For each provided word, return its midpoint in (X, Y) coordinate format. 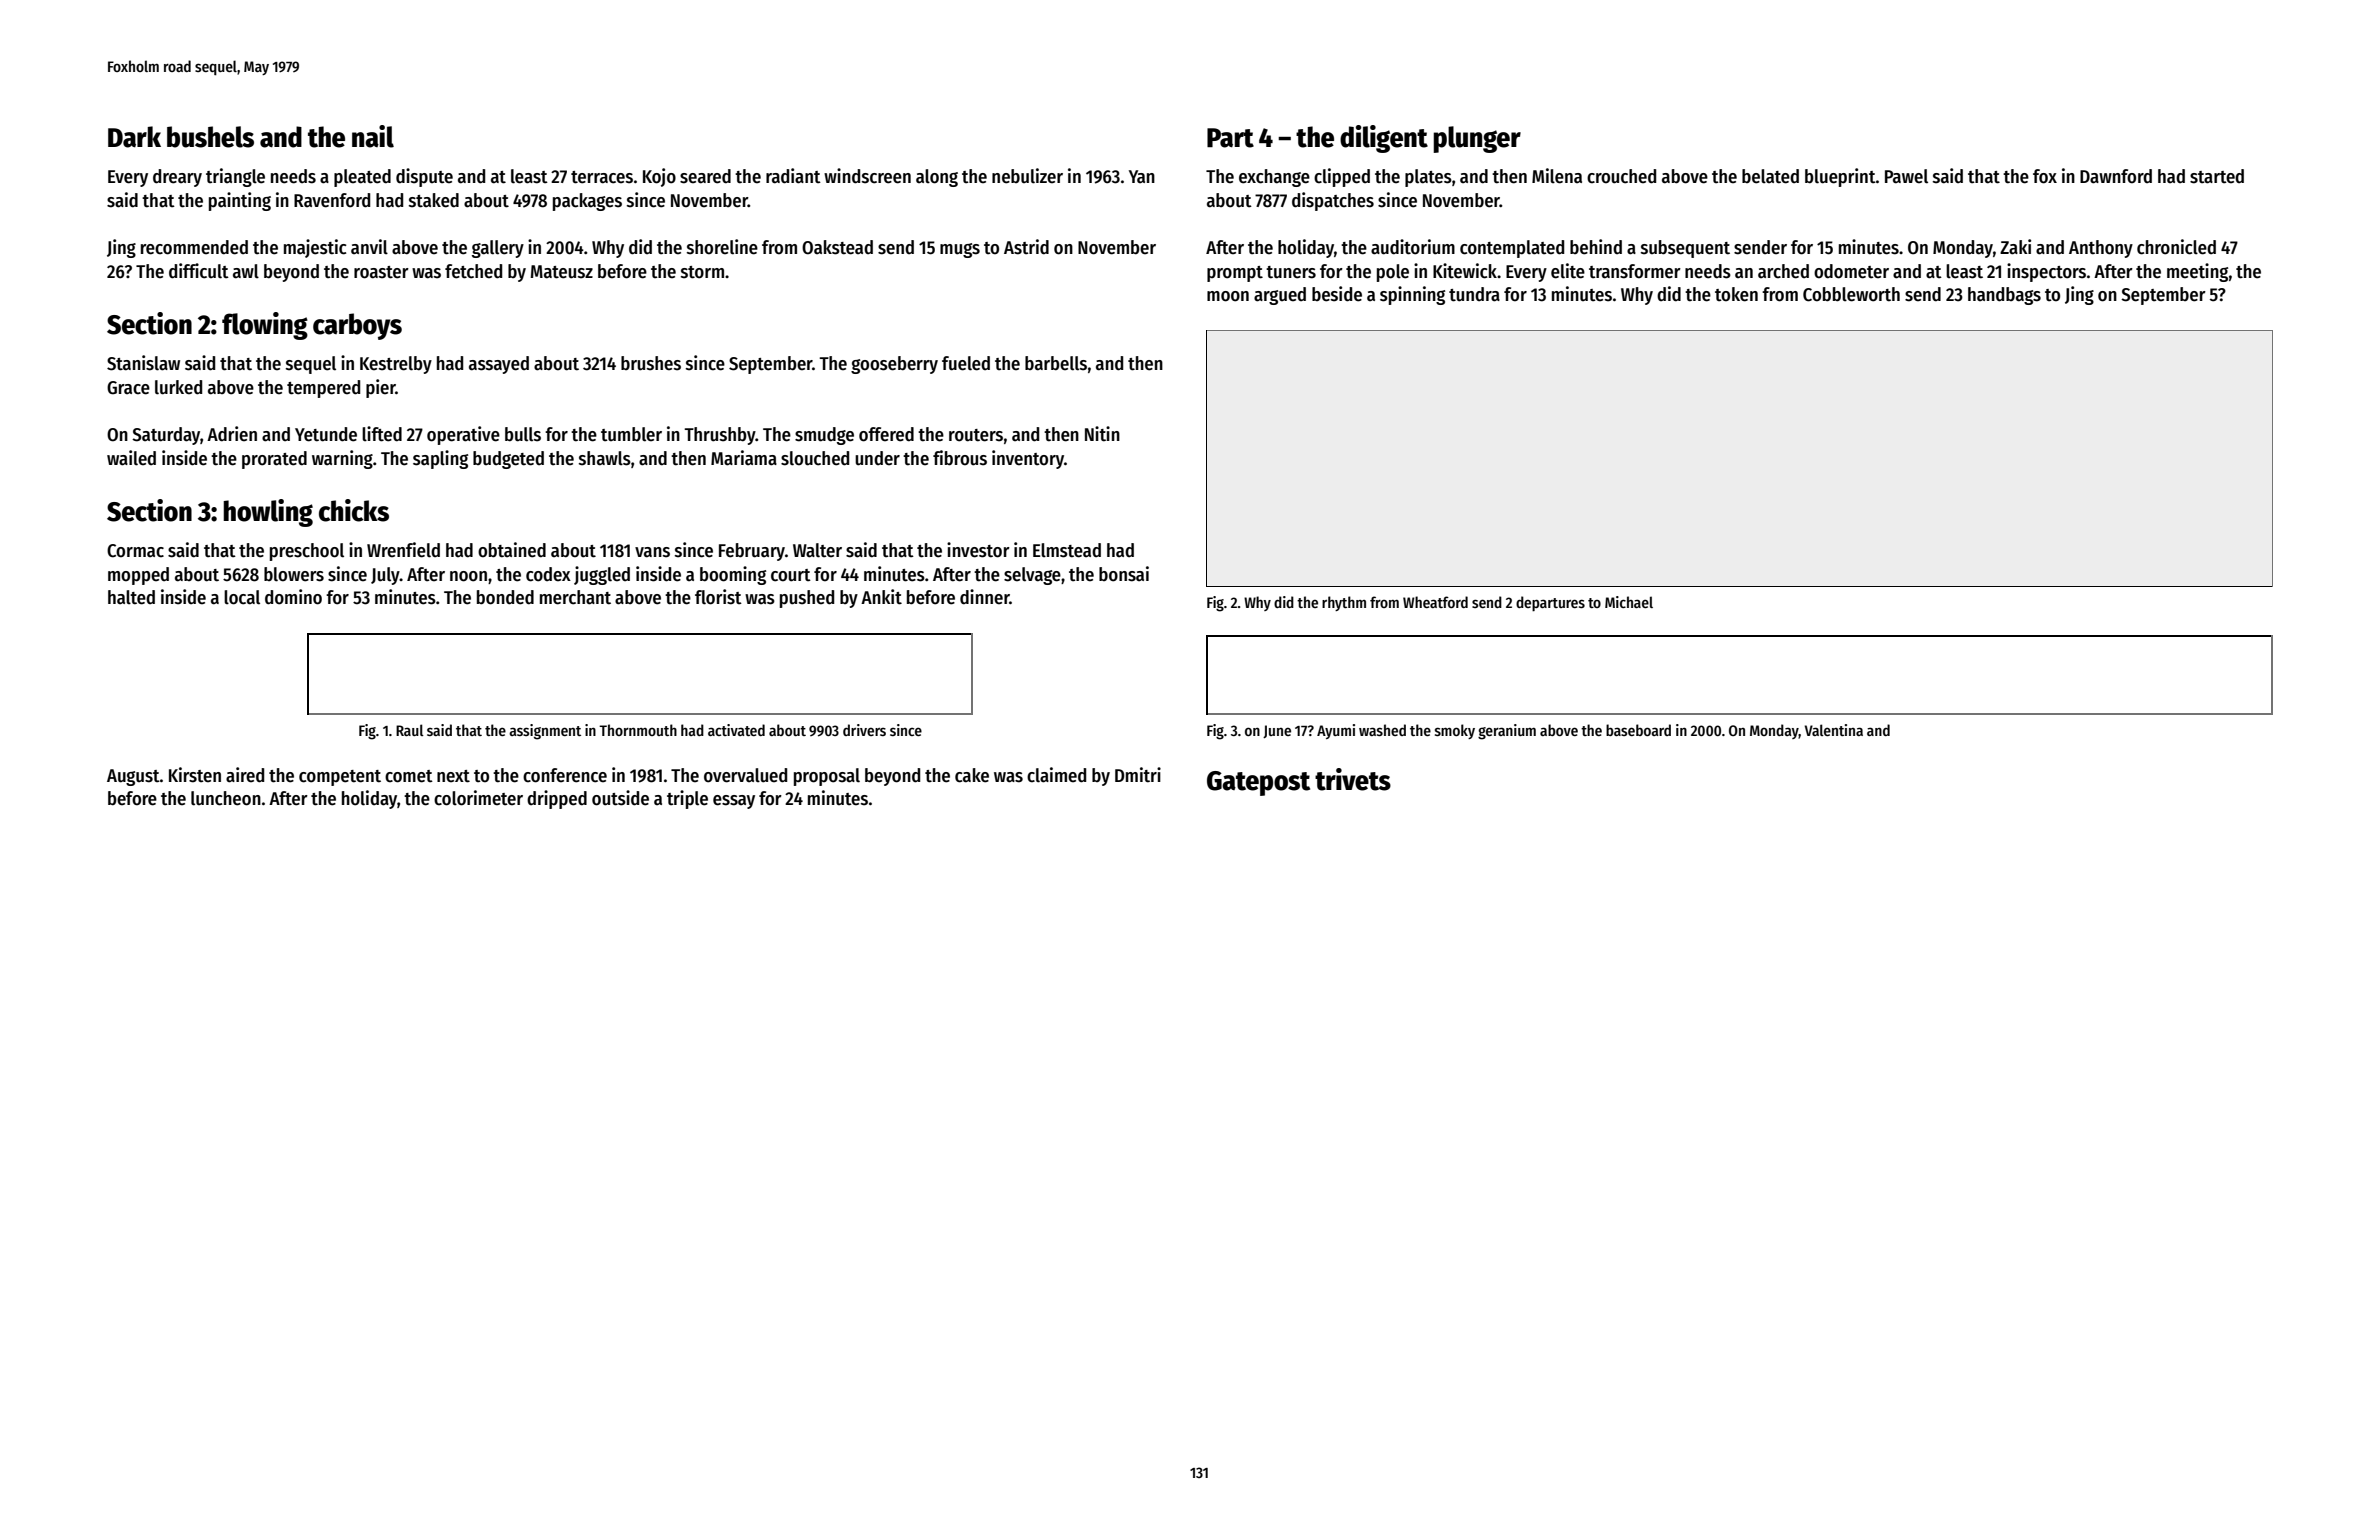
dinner (985, 597)
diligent (1384, 139)
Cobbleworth (1851, 294)
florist (718, 597)
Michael (1629, 602)
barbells (1056, 363)
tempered (323, 389)
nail (373, 136)
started (2217, 176)
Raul (410, 730)
